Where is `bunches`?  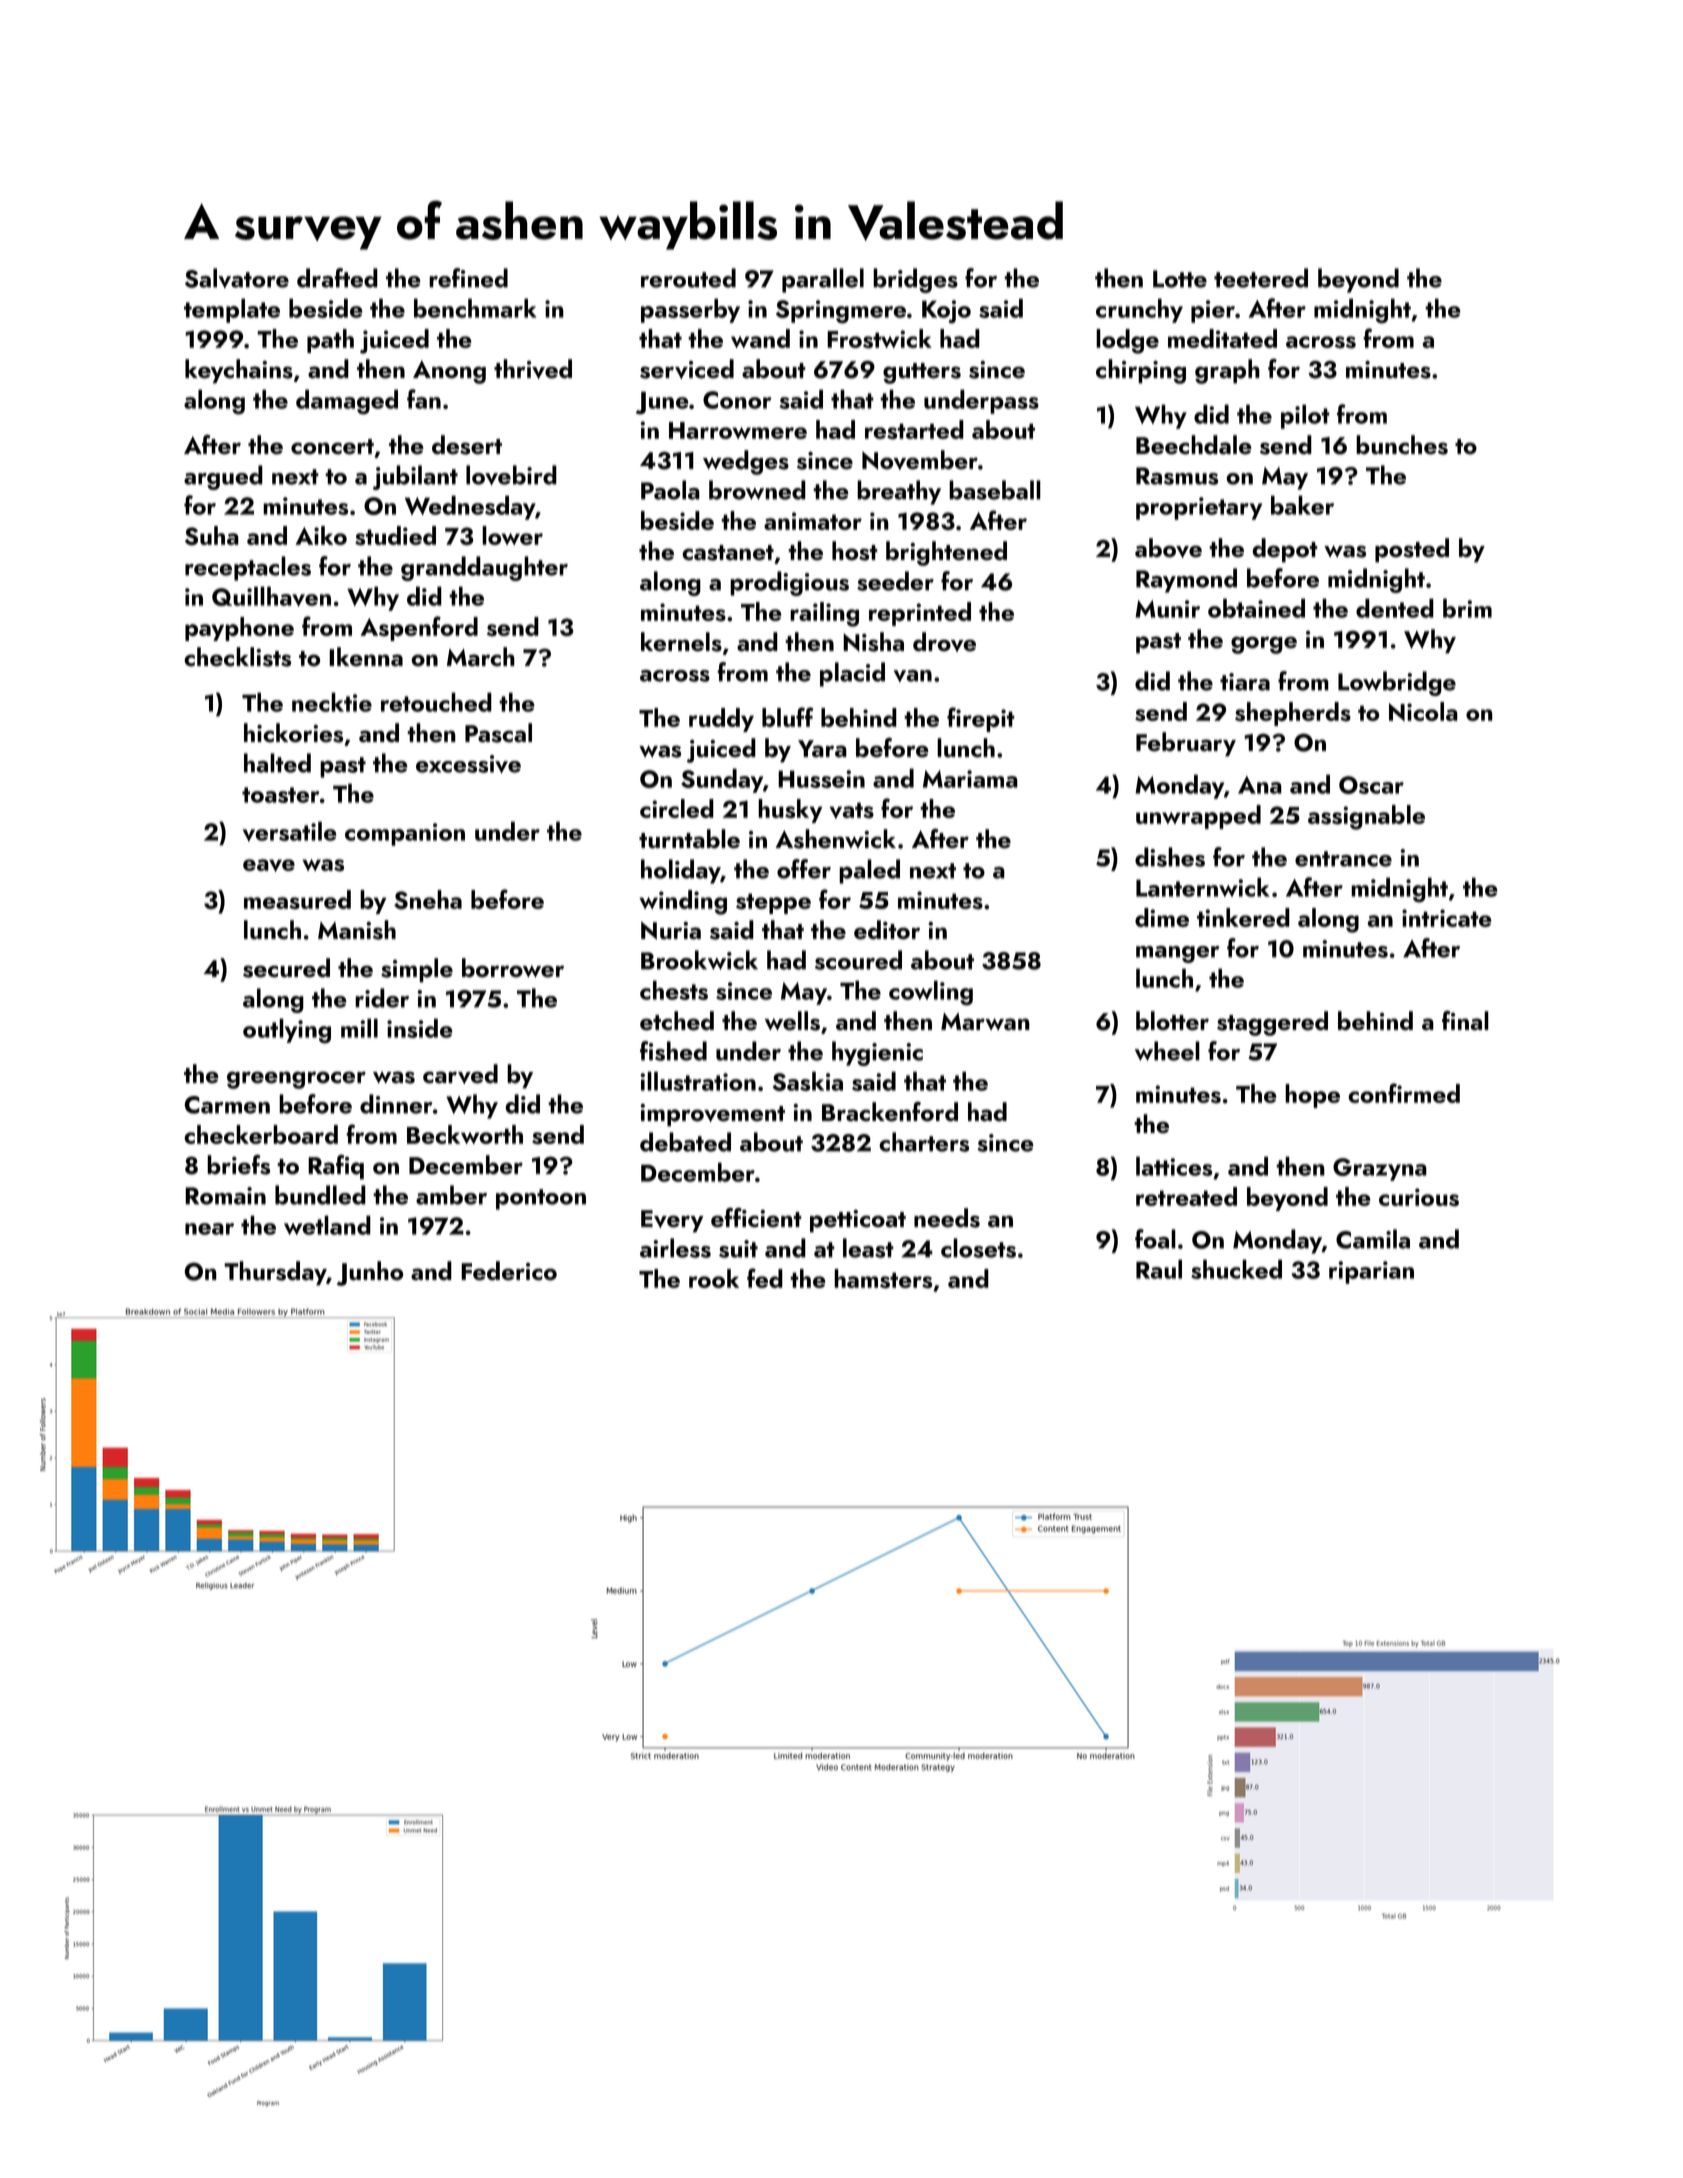
bunches is located at coordinates (1402, 445).
